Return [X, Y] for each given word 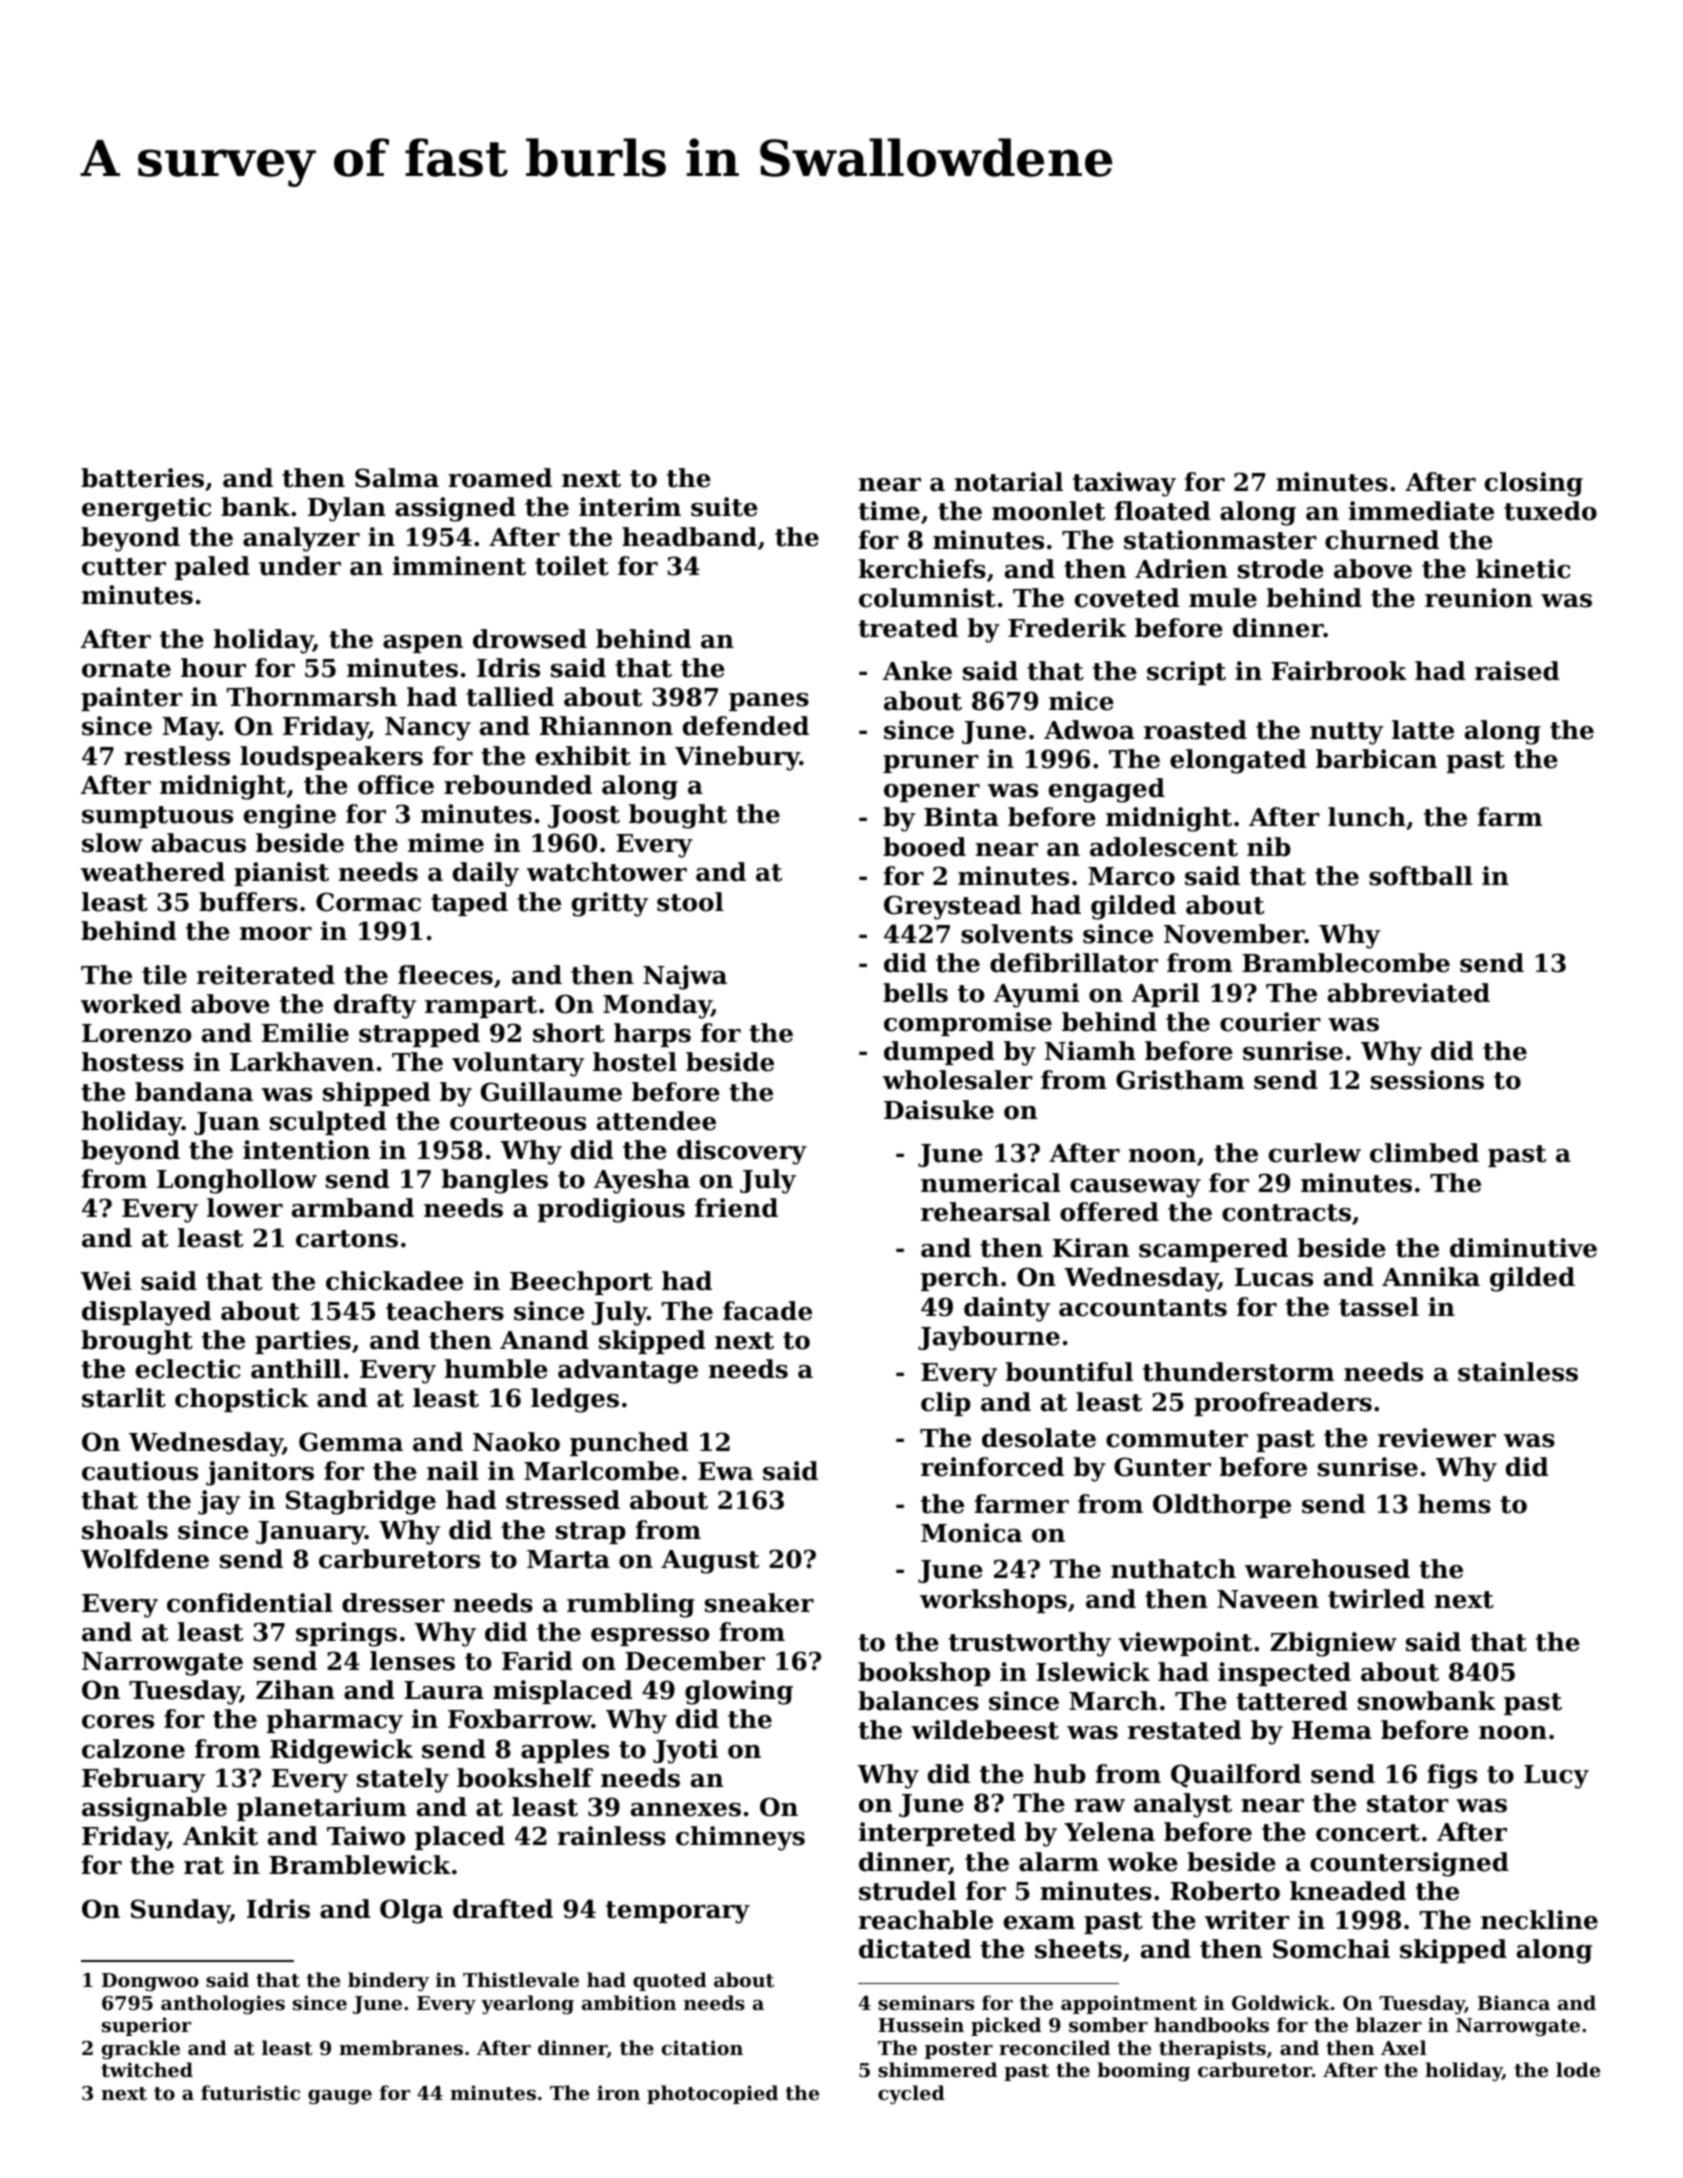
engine [290, 816]
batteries [142, 478]
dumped [939, 1053]
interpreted [937, 1834]
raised [1517, 671]
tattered [1292, 1701]
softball [1421, 876]
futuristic [250, 2093]
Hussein [921, 2025]
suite [724, 507]
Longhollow [237, 1181]
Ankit [220, 1836]
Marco [1131, 876]
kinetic [1523, 569]
